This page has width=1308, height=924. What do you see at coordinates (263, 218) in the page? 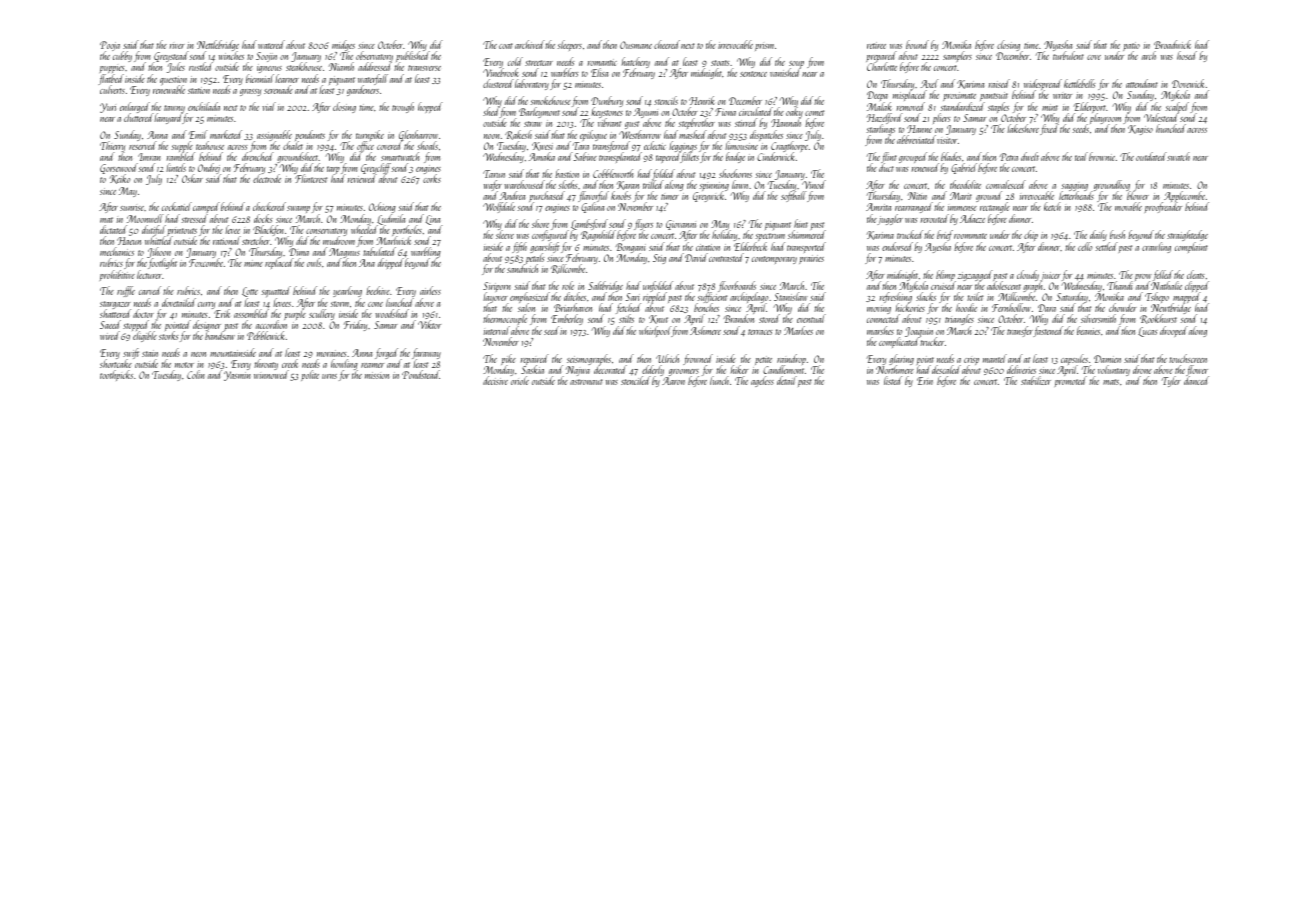
I see `docks` at bounding box center [263, 218].
